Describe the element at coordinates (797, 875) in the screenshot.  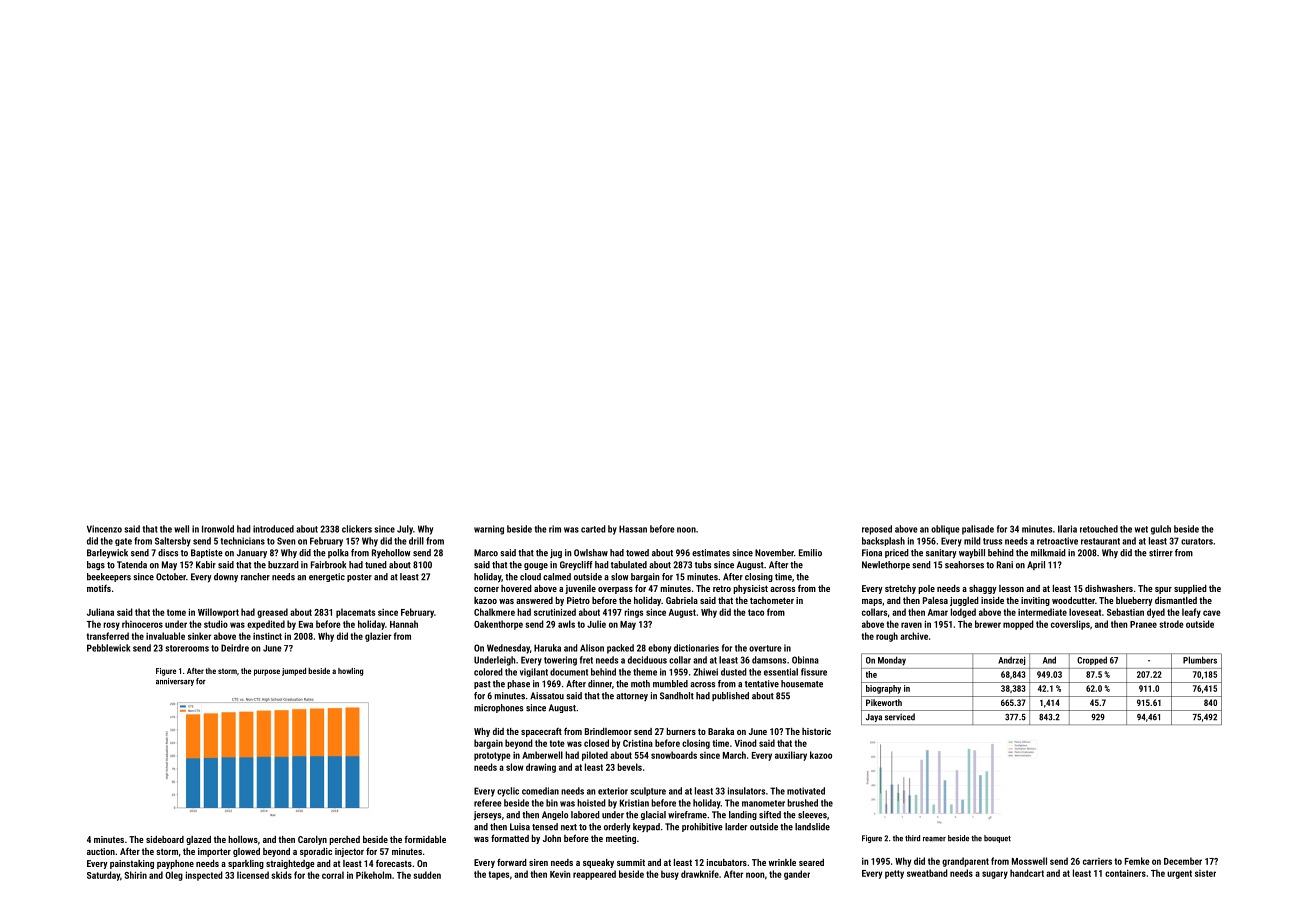
I see `gander` at that location.
